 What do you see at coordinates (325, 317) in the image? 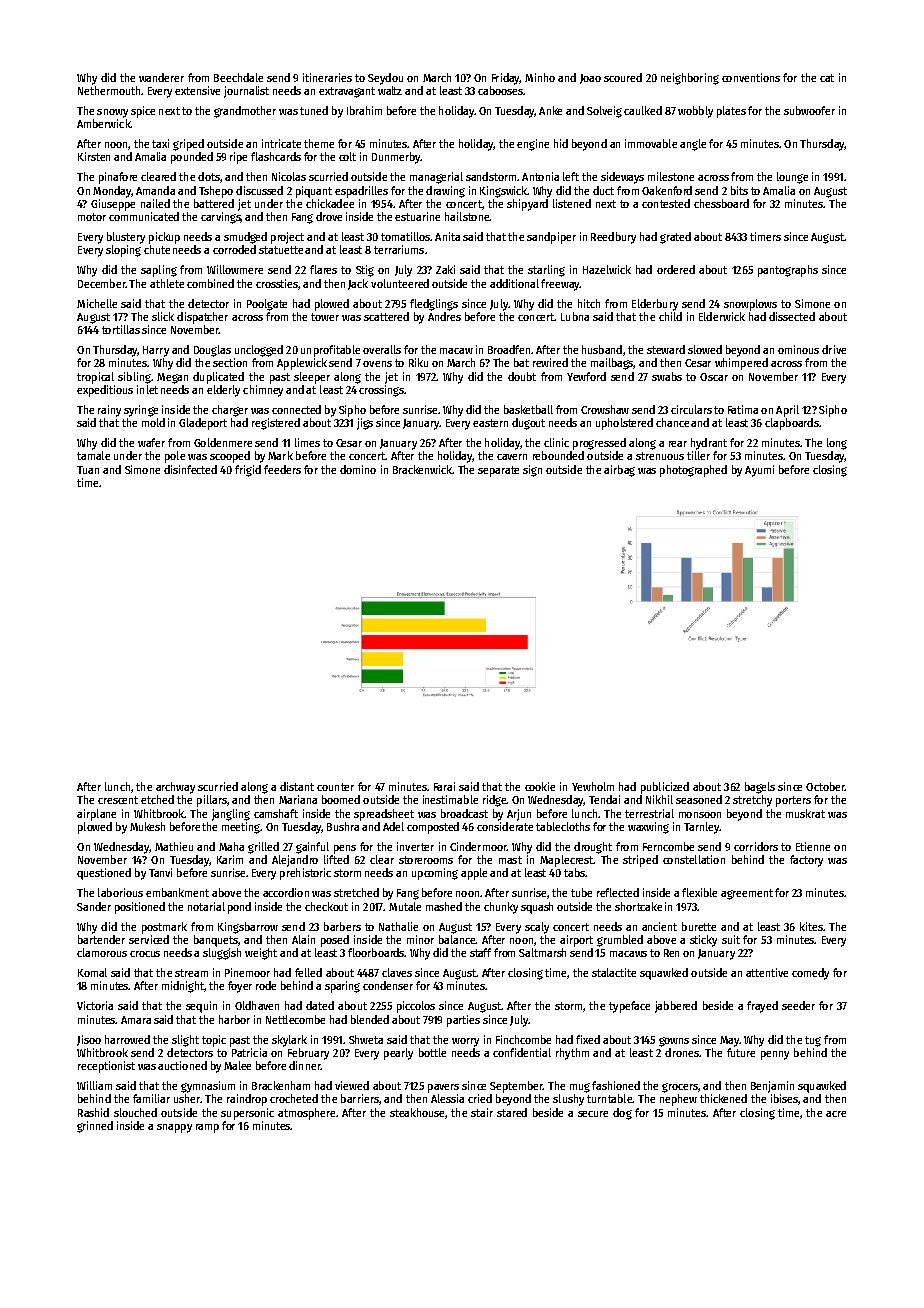
I see `tower` at bounding box center [325, 317].
